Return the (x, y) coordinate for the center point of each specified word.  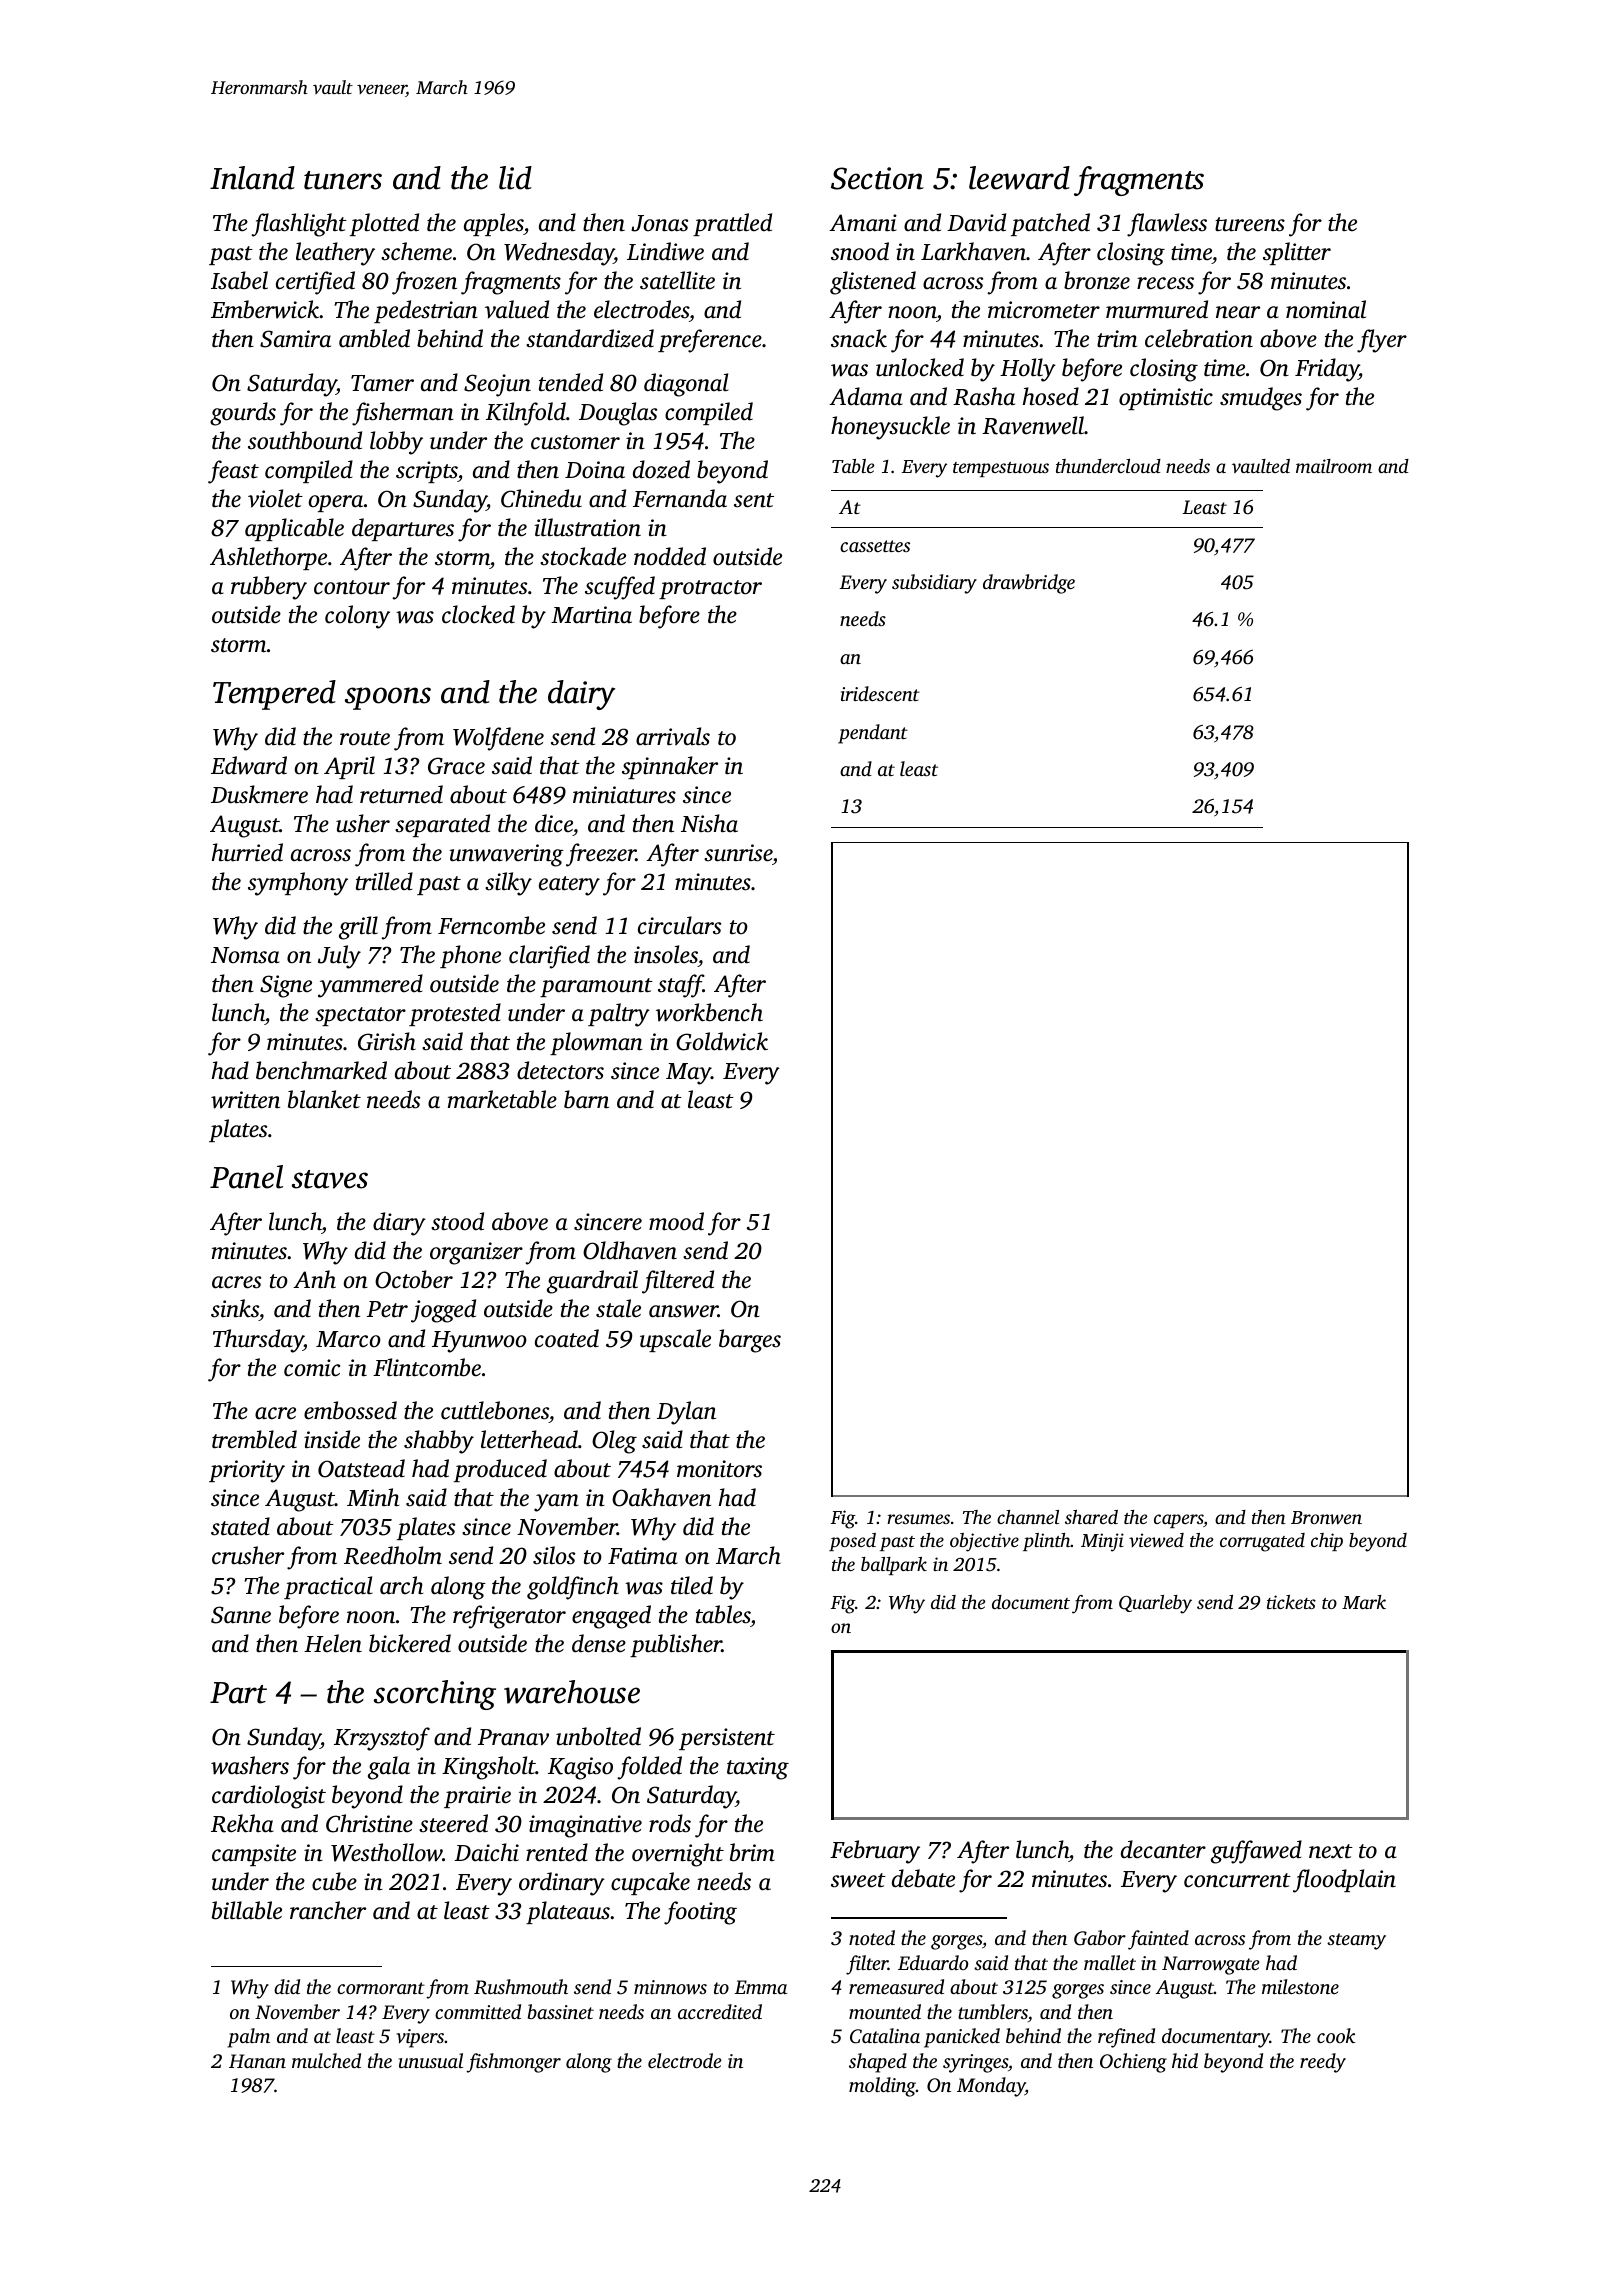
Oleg (614, 1442)
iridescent (880, 693)
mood (676, 1221)
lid (515, 178)
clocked (478, 614)
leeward (1019, 178)
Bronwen (1326, 1517)
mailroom (1334, 466)
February (875, 1852)
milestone (1300, 1986)
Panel (246, 1177)
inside (332, 1439)
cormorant (381, 1988)
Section (877, 178)
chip (1327, 1542)
